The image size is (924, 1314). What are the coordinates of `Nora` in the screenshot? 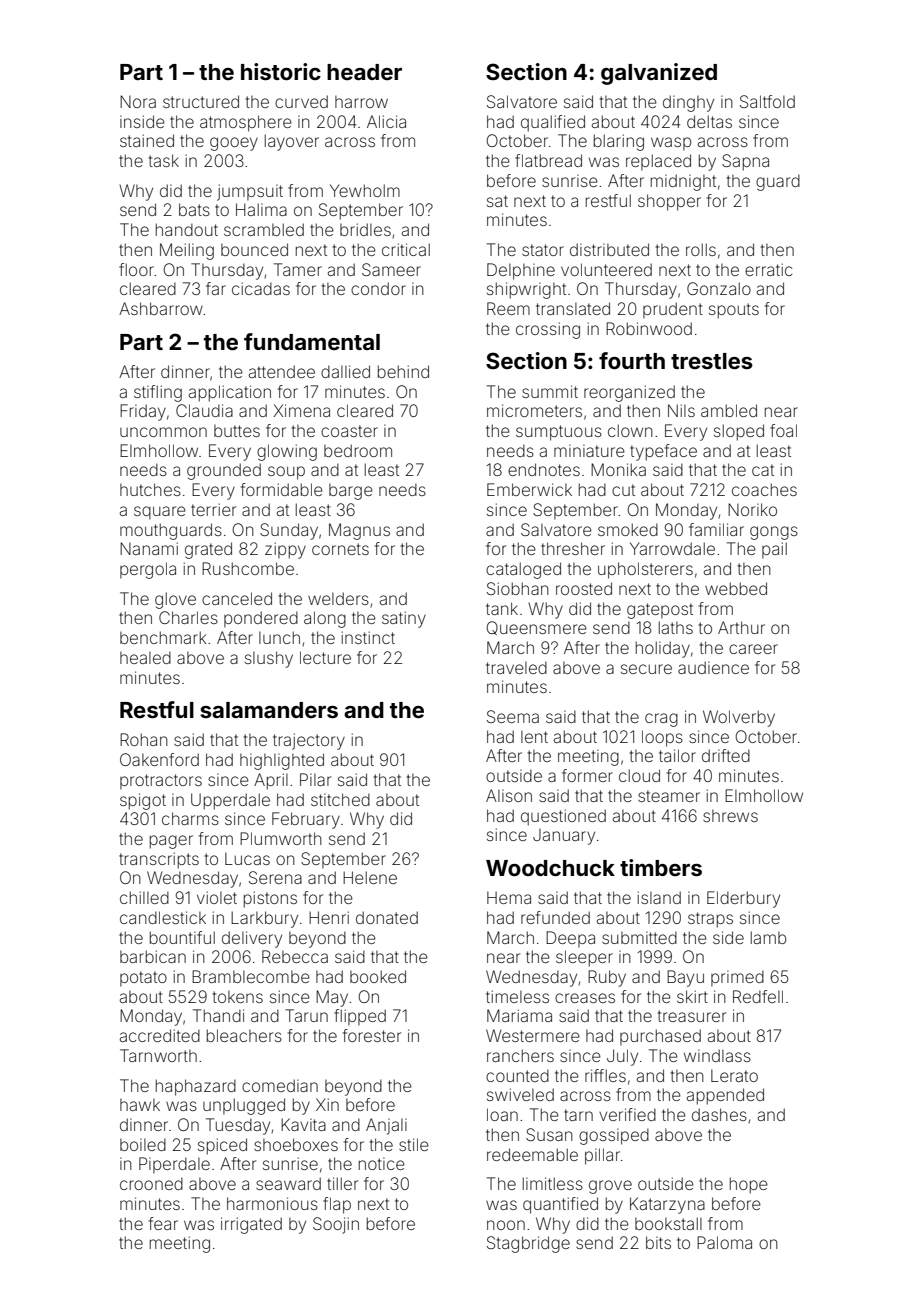 It's located at (138, 101).
